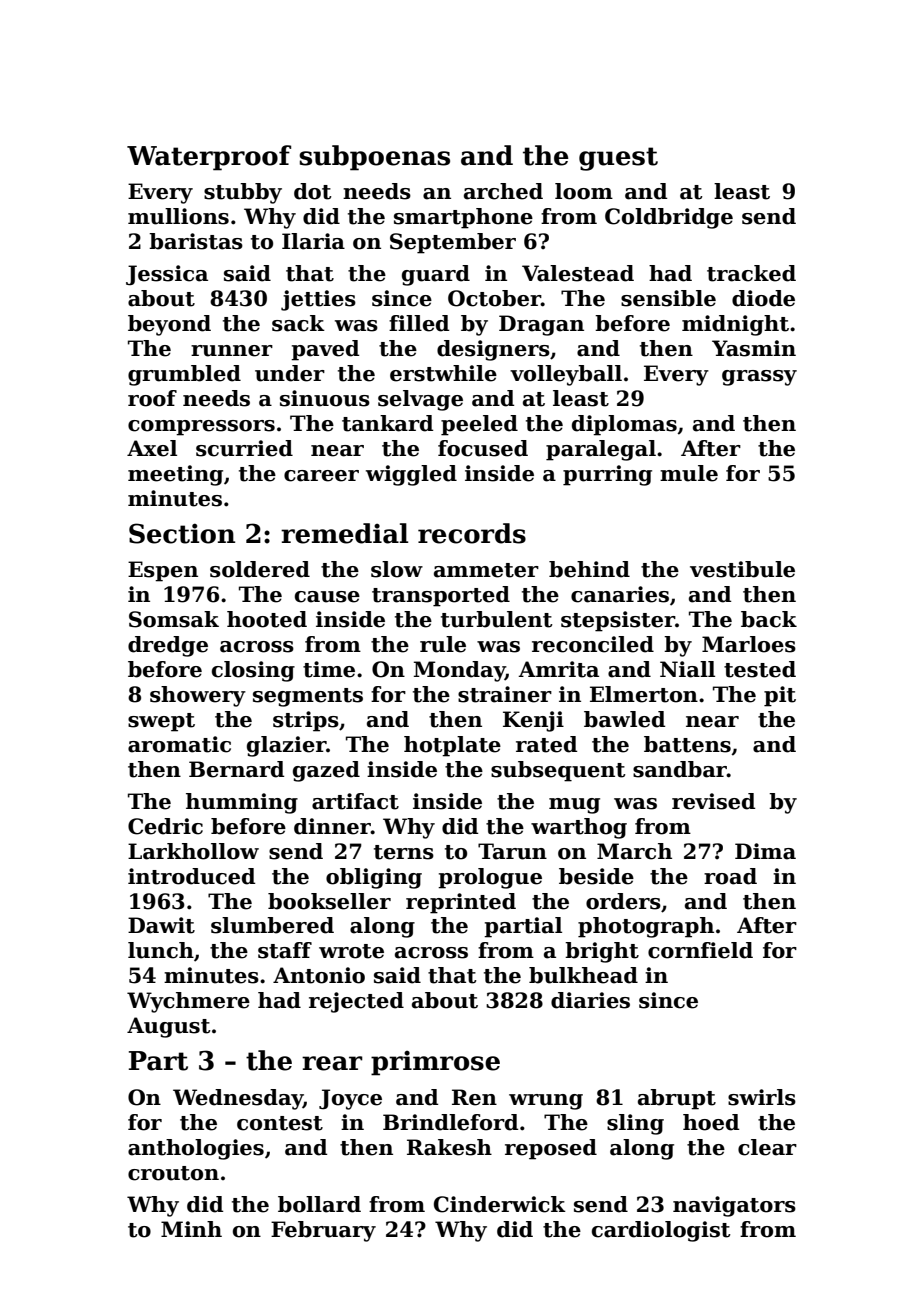 This page has width=924, height=1311. What do you see at coordinates (175, 475) in the page?
I see `meeting` at bounding box center [175, 475].
